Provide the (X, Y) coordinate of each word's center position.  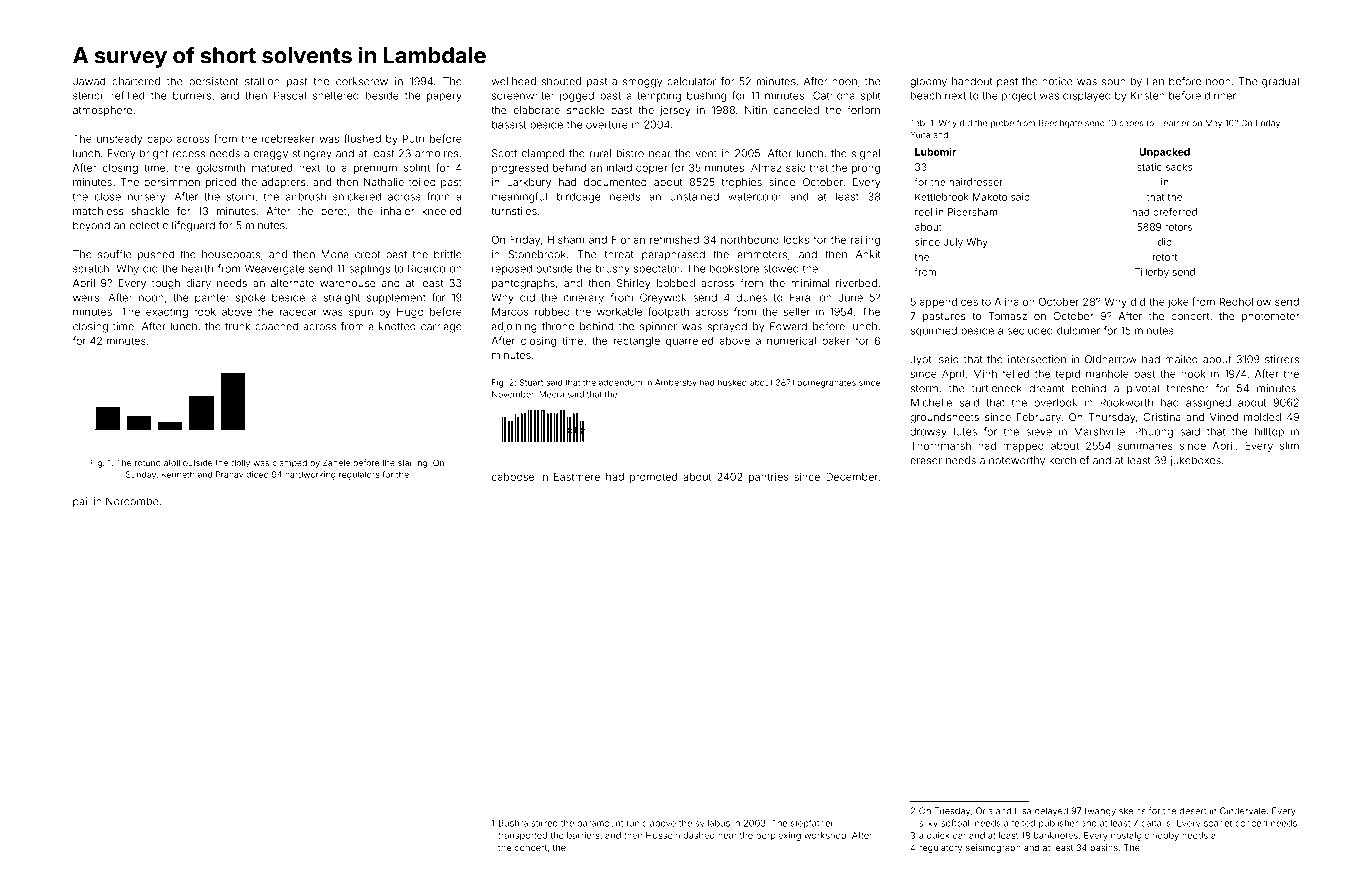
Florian (628, 240)
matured (272, 168)
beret (334, 211)
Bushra (513, 823)
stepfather (812, 823)
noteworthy (1017, 461)
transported (522, 836)
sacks (1179, 167)
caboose (513, 477)
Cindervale (1243, 811)
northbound (750, 240)
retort (1165, 257)
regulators (359, 475)
